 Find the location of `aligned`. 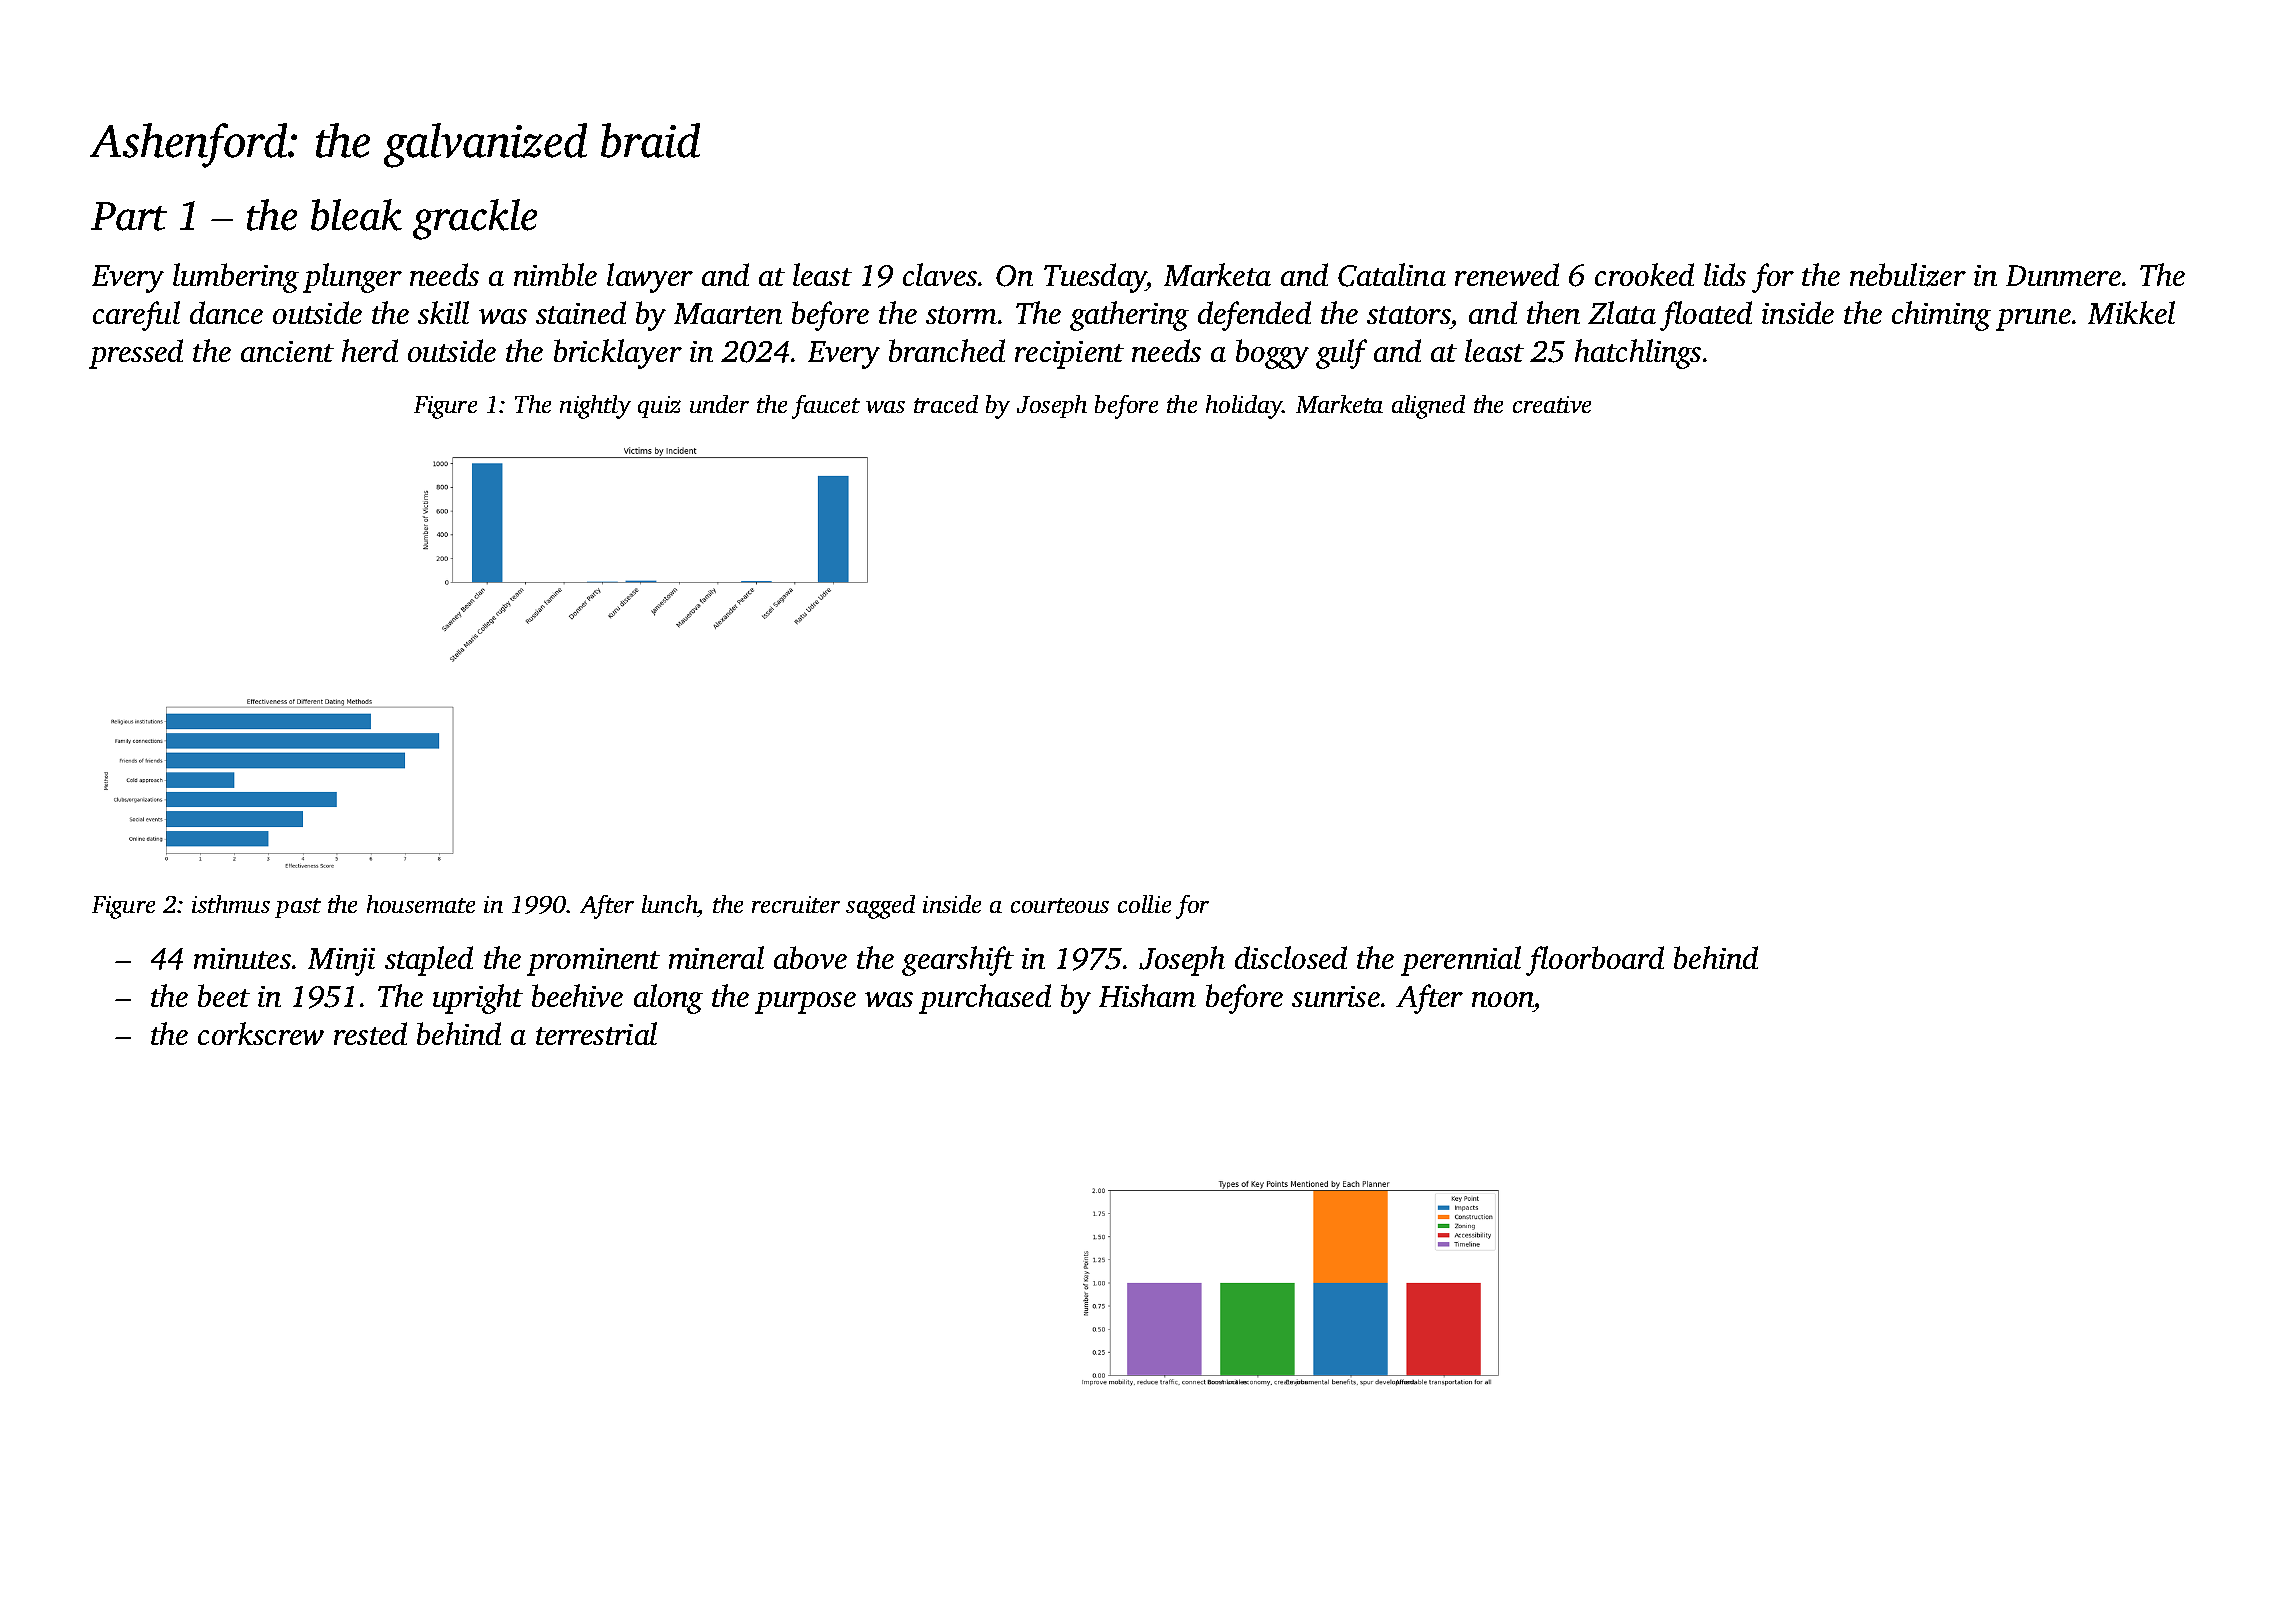

aligned is located at coordinates (1428, 407).
